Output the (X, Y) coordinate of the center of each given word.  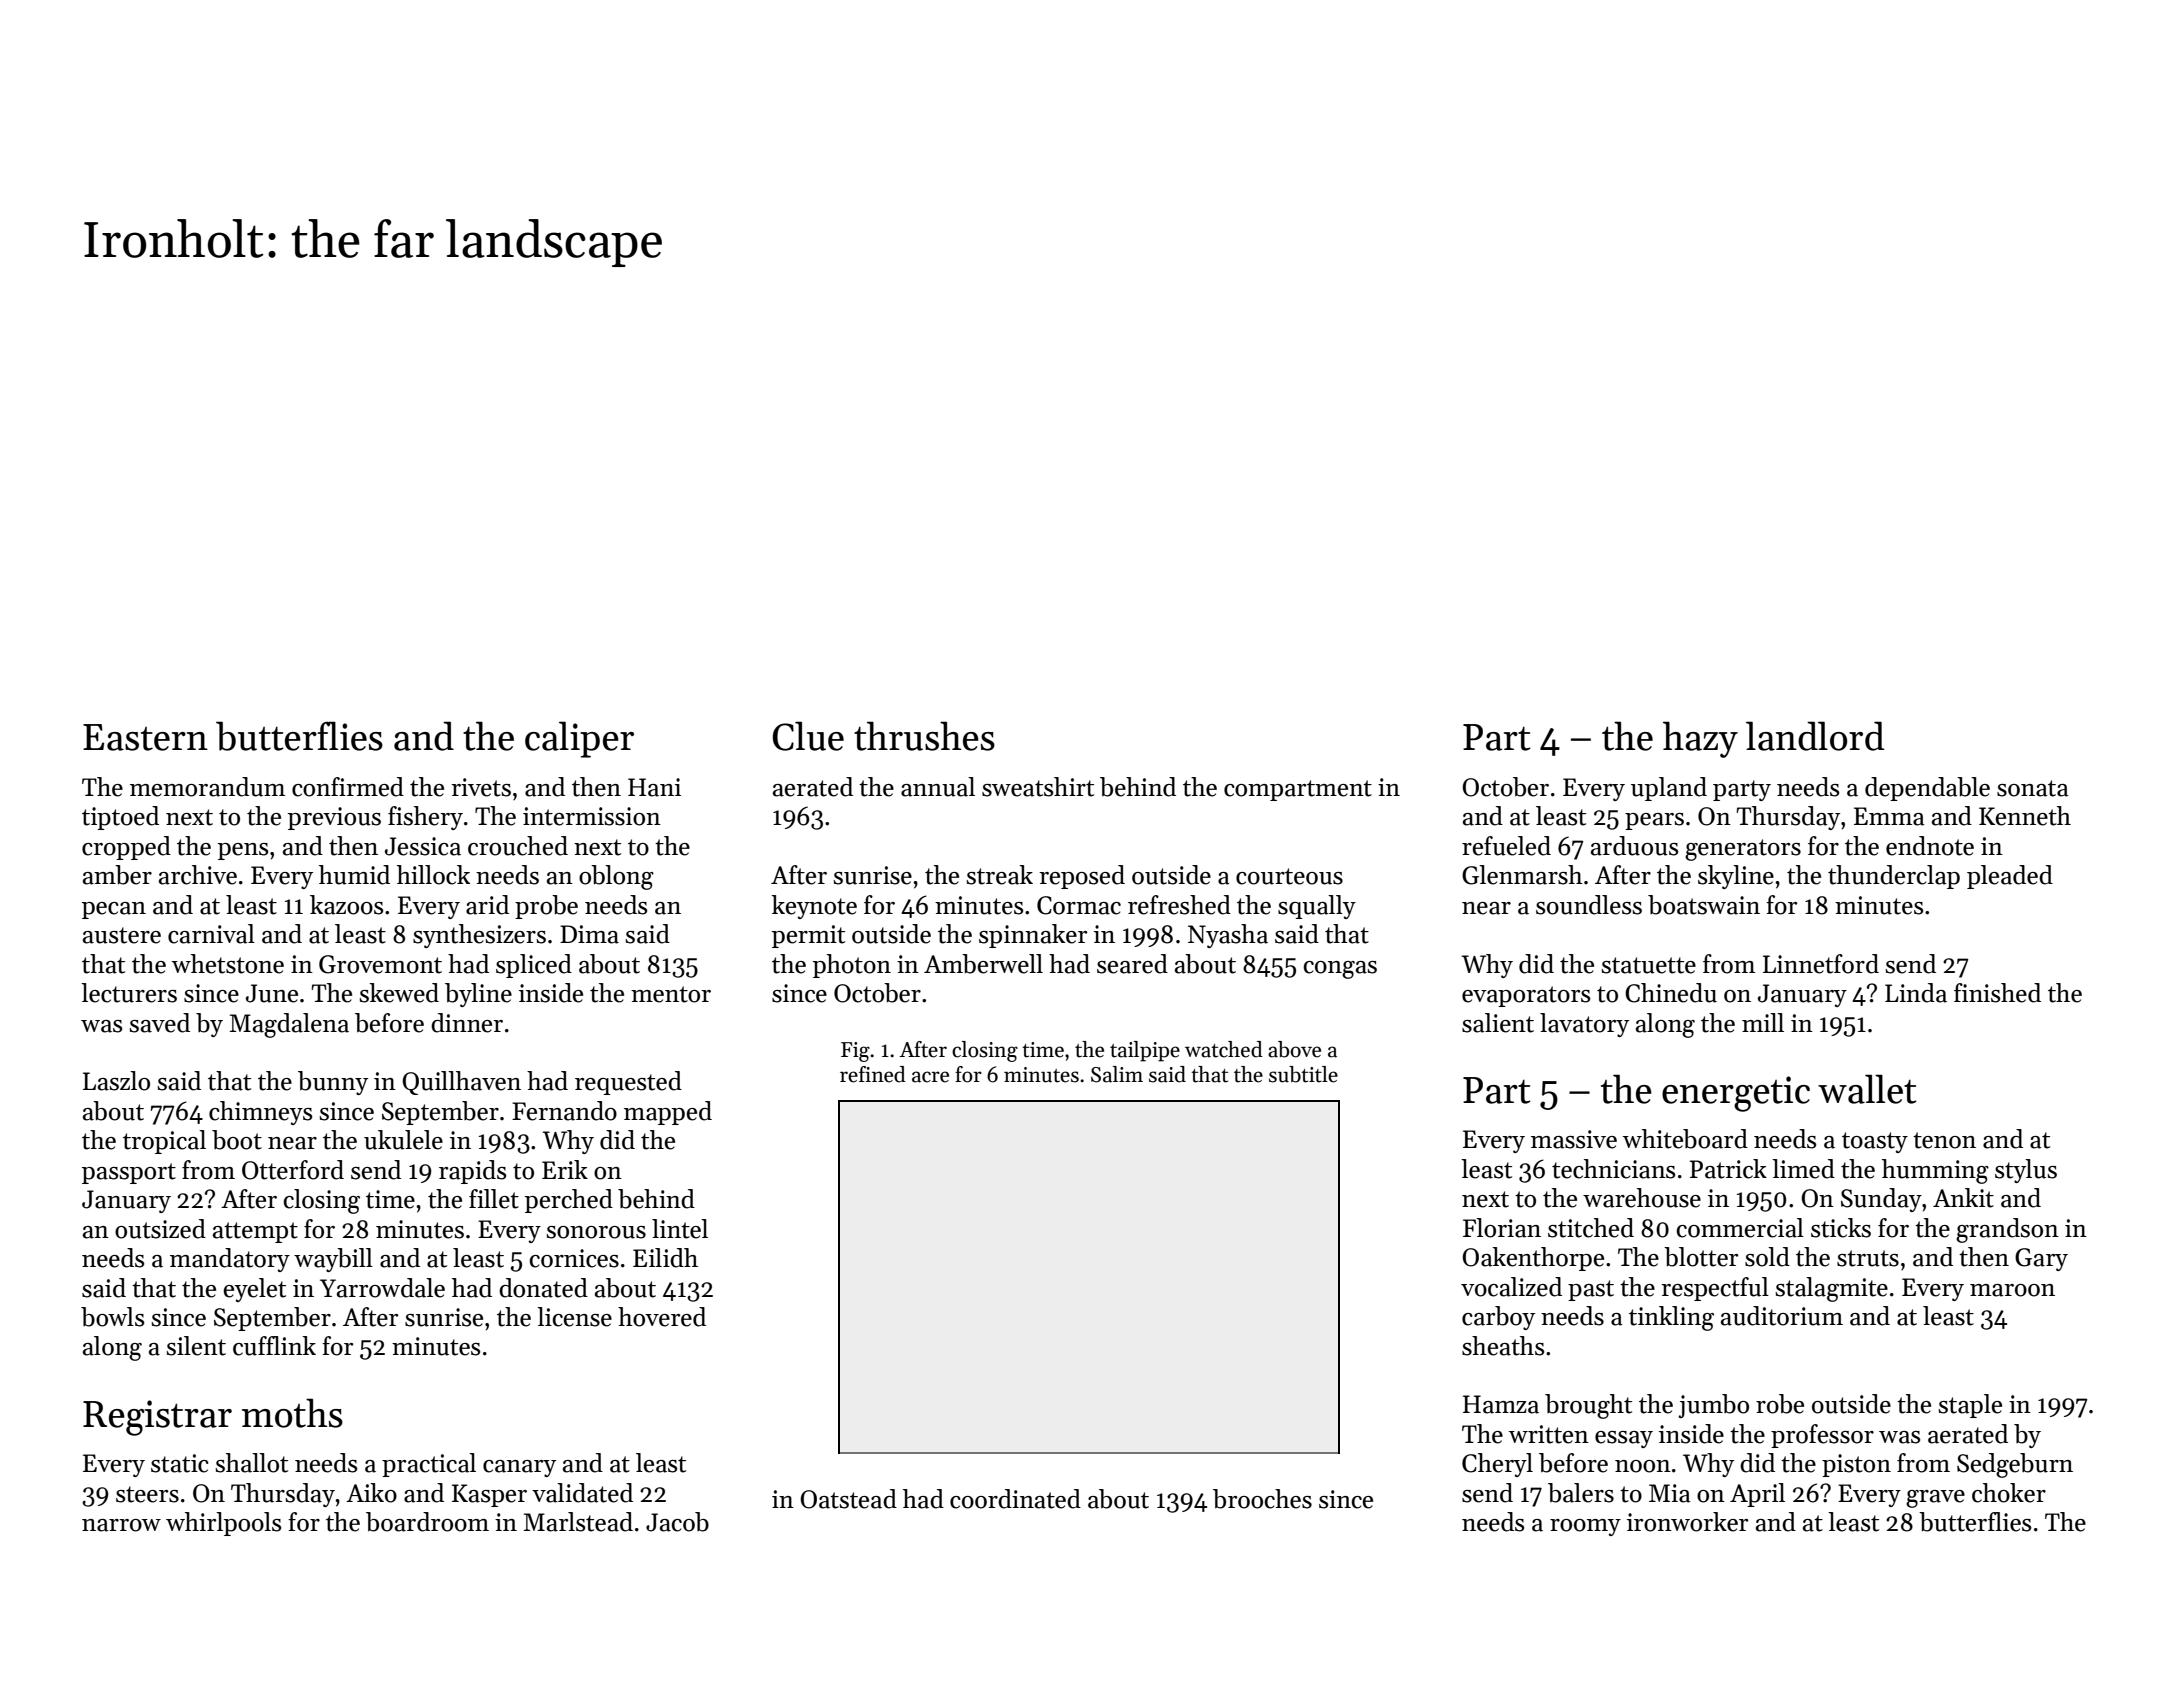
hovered (662, 1317)
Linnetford (1821, 964)
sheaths (1503, 1346)
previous (334, 818)
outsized (160, 1229)
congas (1340, 970)
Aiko (371, 1493)
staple (1970, 1406)
